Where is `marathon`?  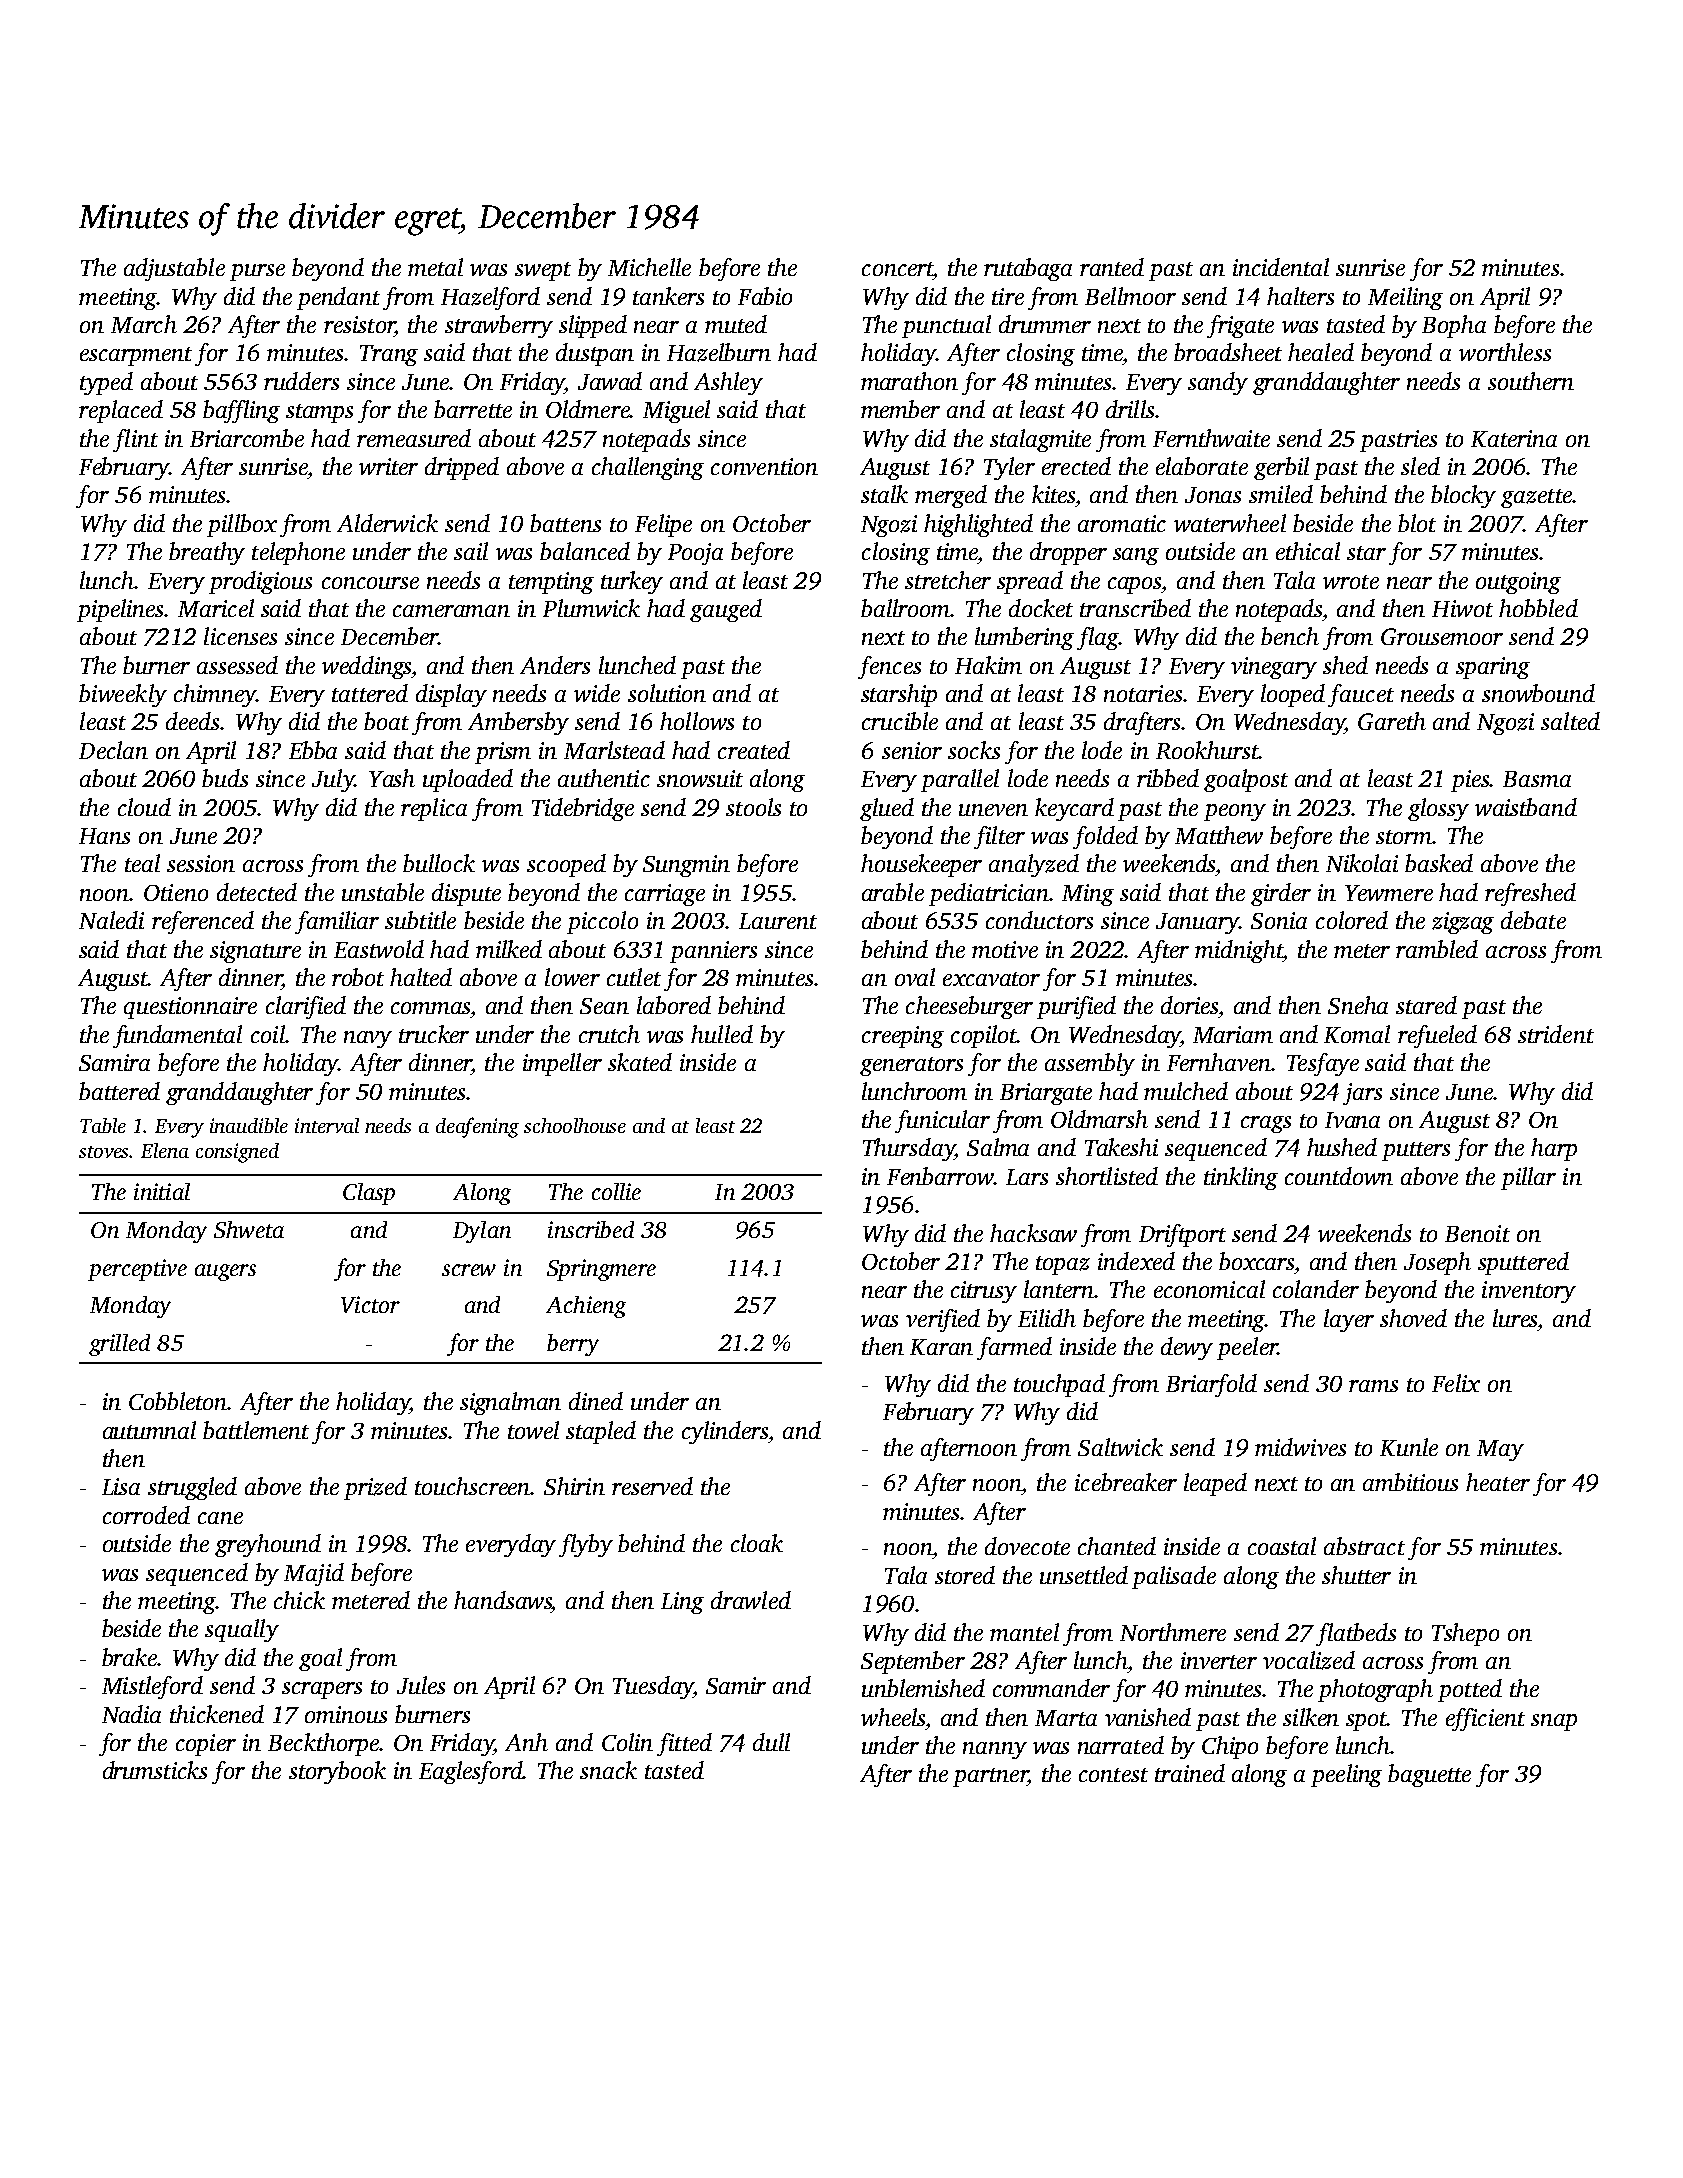
marathon is located at coordinates (909, 381).
